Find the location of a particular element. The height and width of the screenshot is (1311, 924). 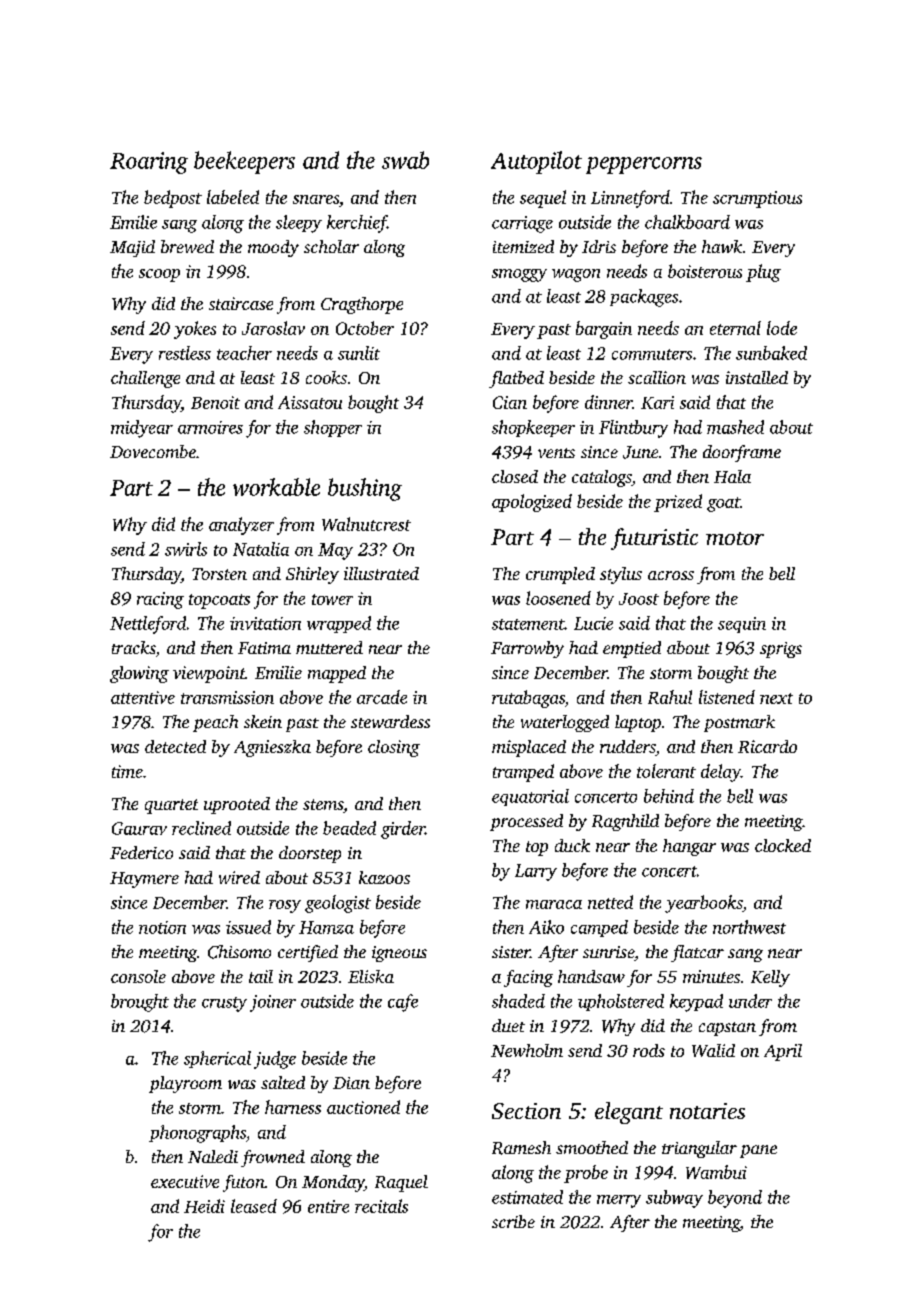

sunlit is located at coordinates (359, 353).
